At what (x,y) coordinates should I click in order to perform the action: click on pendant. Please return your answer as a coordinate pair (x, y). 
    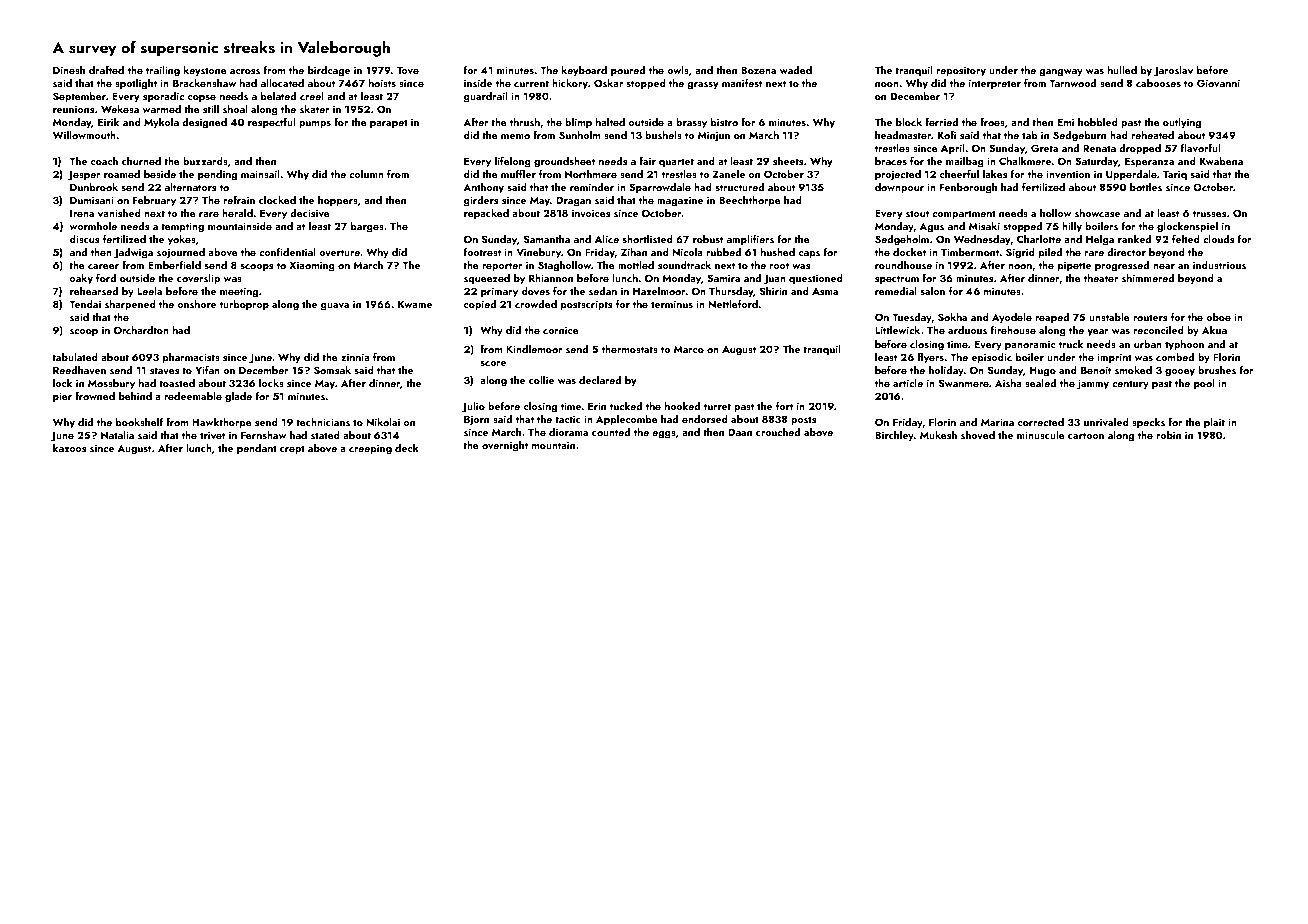
    Looking at the image, I should click on (257, 449).
